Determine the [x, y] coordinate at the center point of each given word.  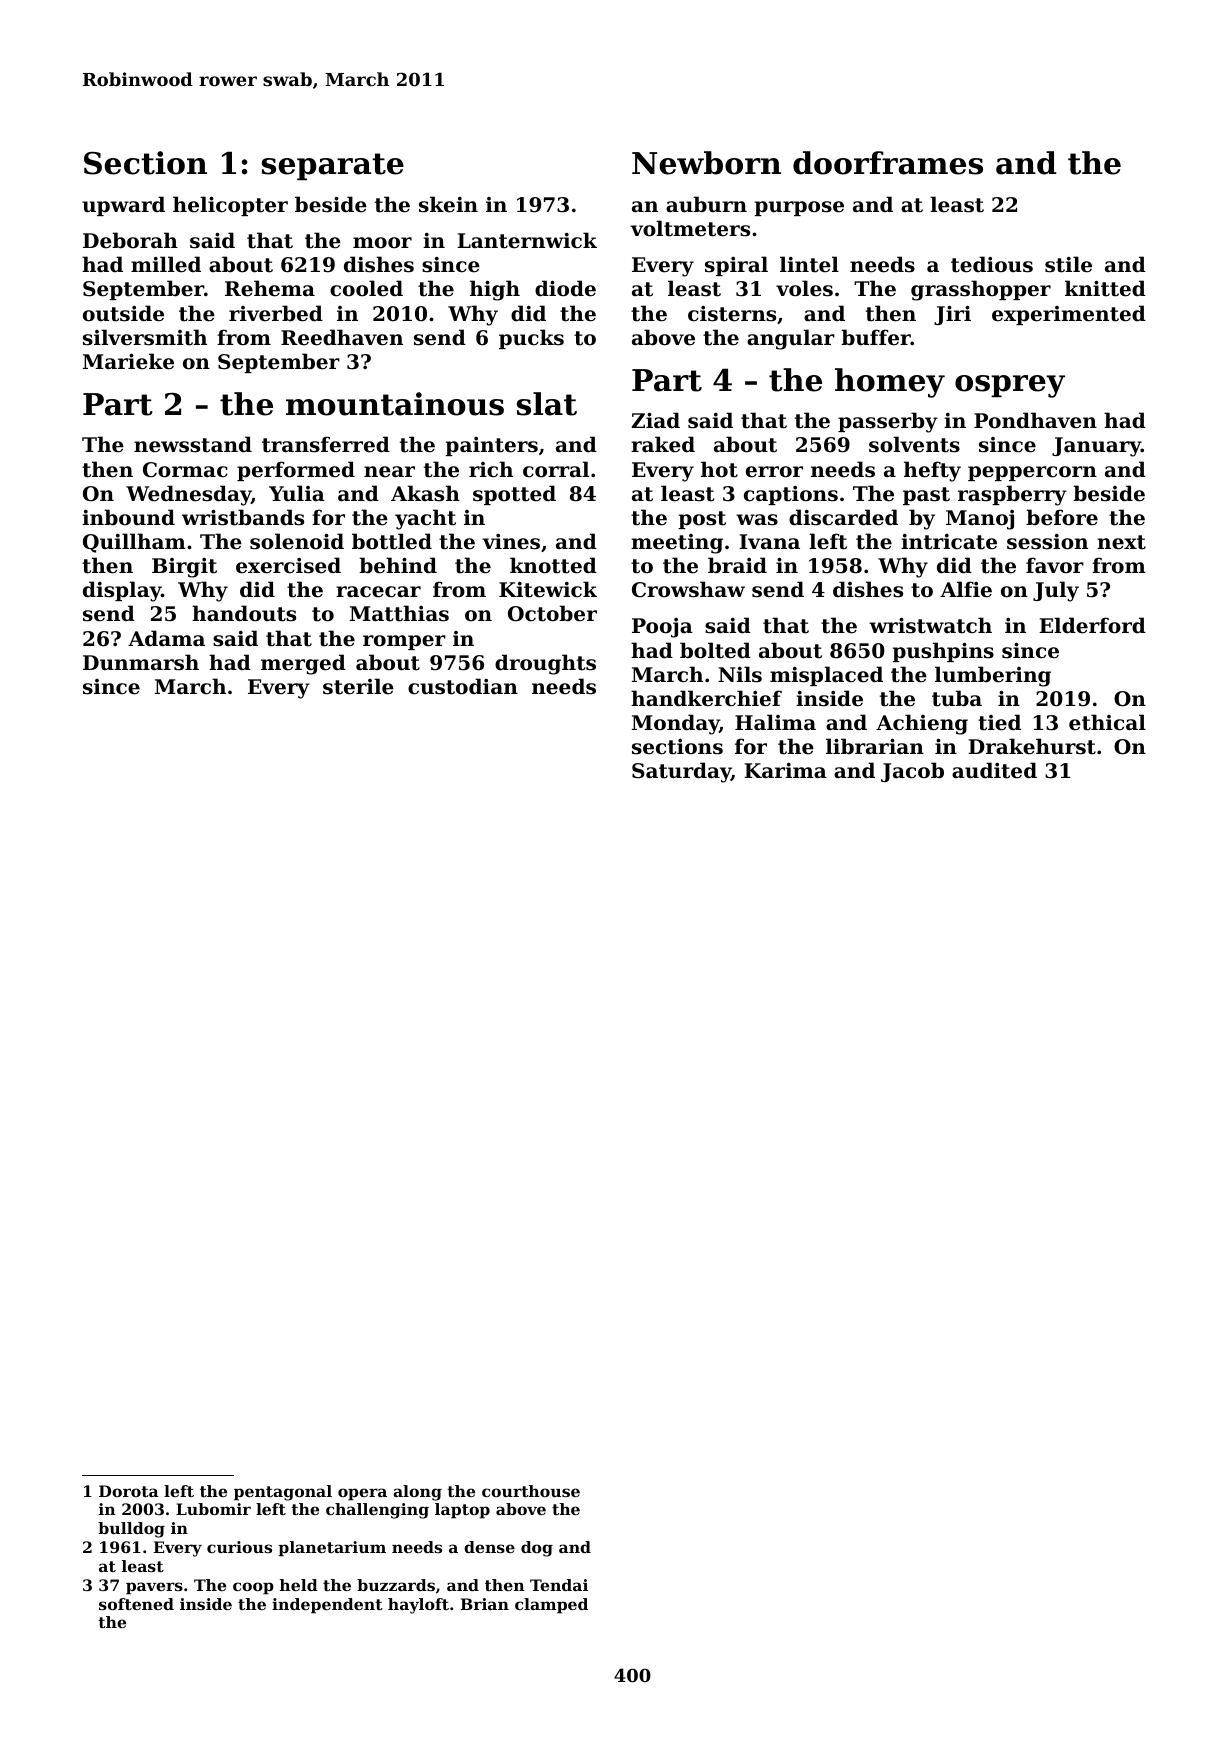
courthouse [531, 1491]
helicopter [230, 206]
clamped [551, 1606]
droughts [545, 664]
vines [511, 542]
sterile [358, 686]
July [1056, 591]
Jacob [912, 772]
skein [448, 204]
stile [1068, 264]
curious [239, 1547]
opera [362, 1494]
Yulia [297, 493]
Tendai [559, 1585]
